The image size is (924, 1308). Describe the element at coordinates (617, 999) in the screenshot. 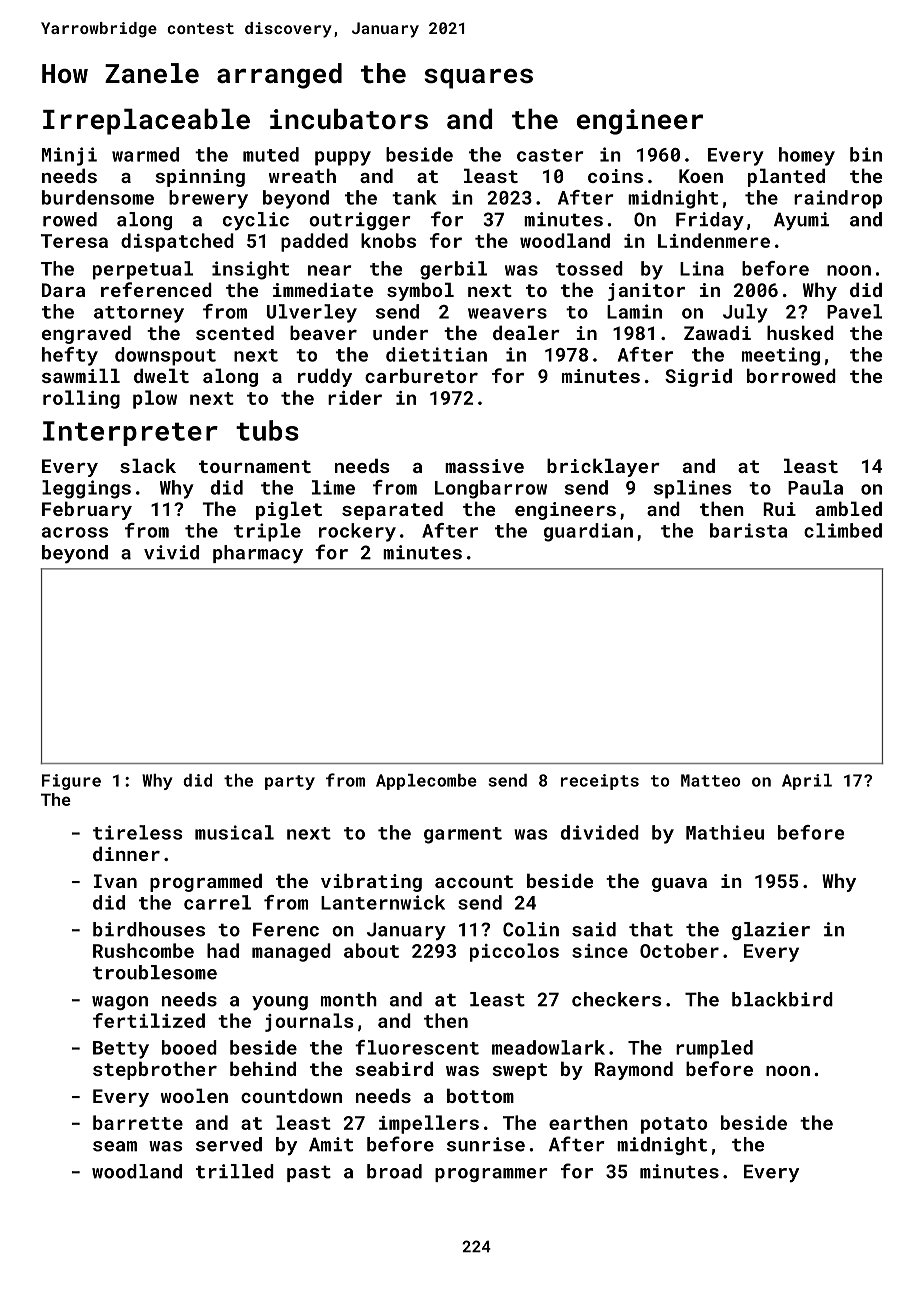

I see `checkers` at that location.
